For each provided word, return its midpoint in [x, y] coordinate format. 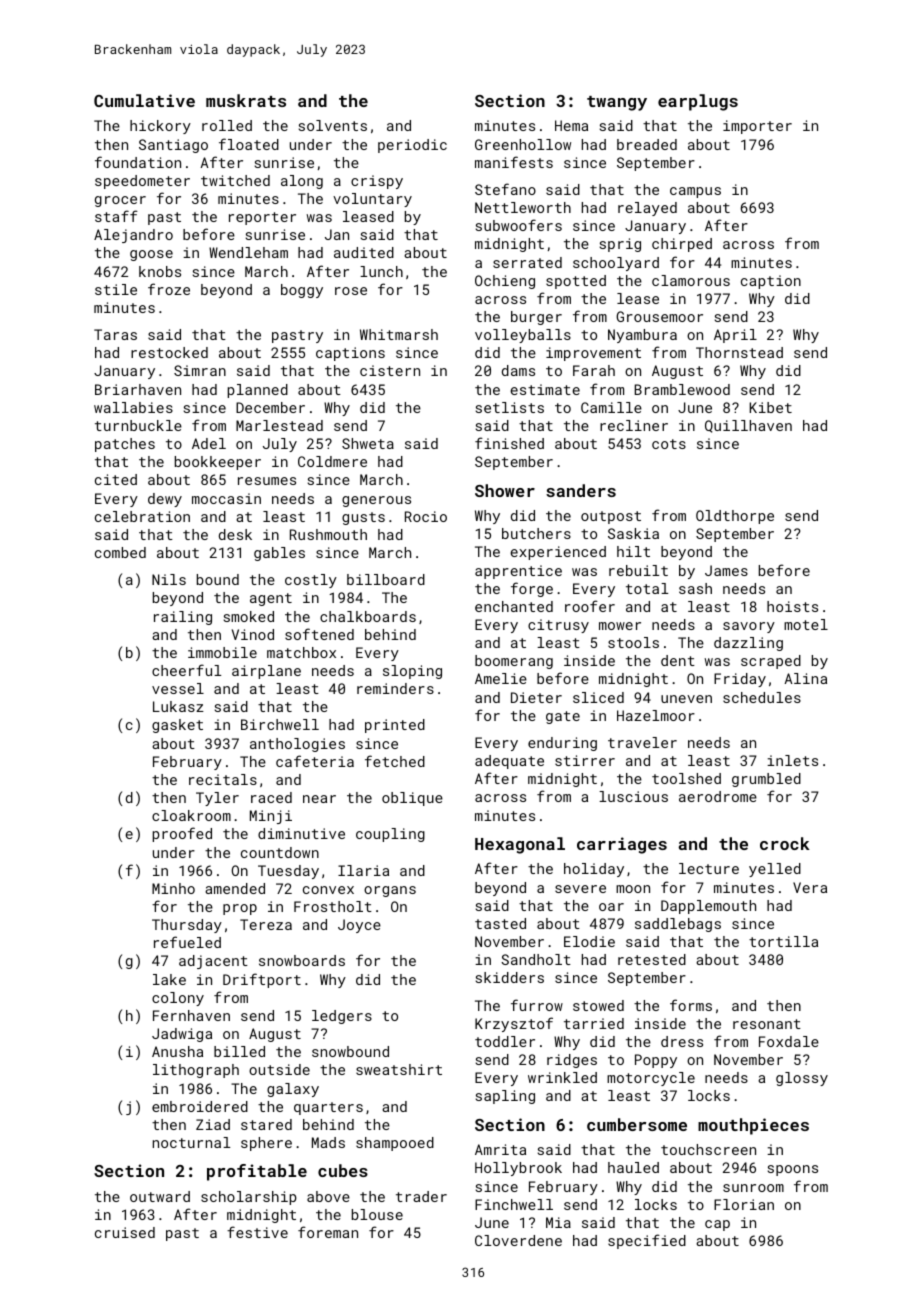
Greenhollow [523, 144]
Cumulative [144, 100]
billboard [386, 579]
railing [183, 618]
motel [806, 624]
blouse [377, 1214]
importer [757, 127]
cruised [125, 1232]
